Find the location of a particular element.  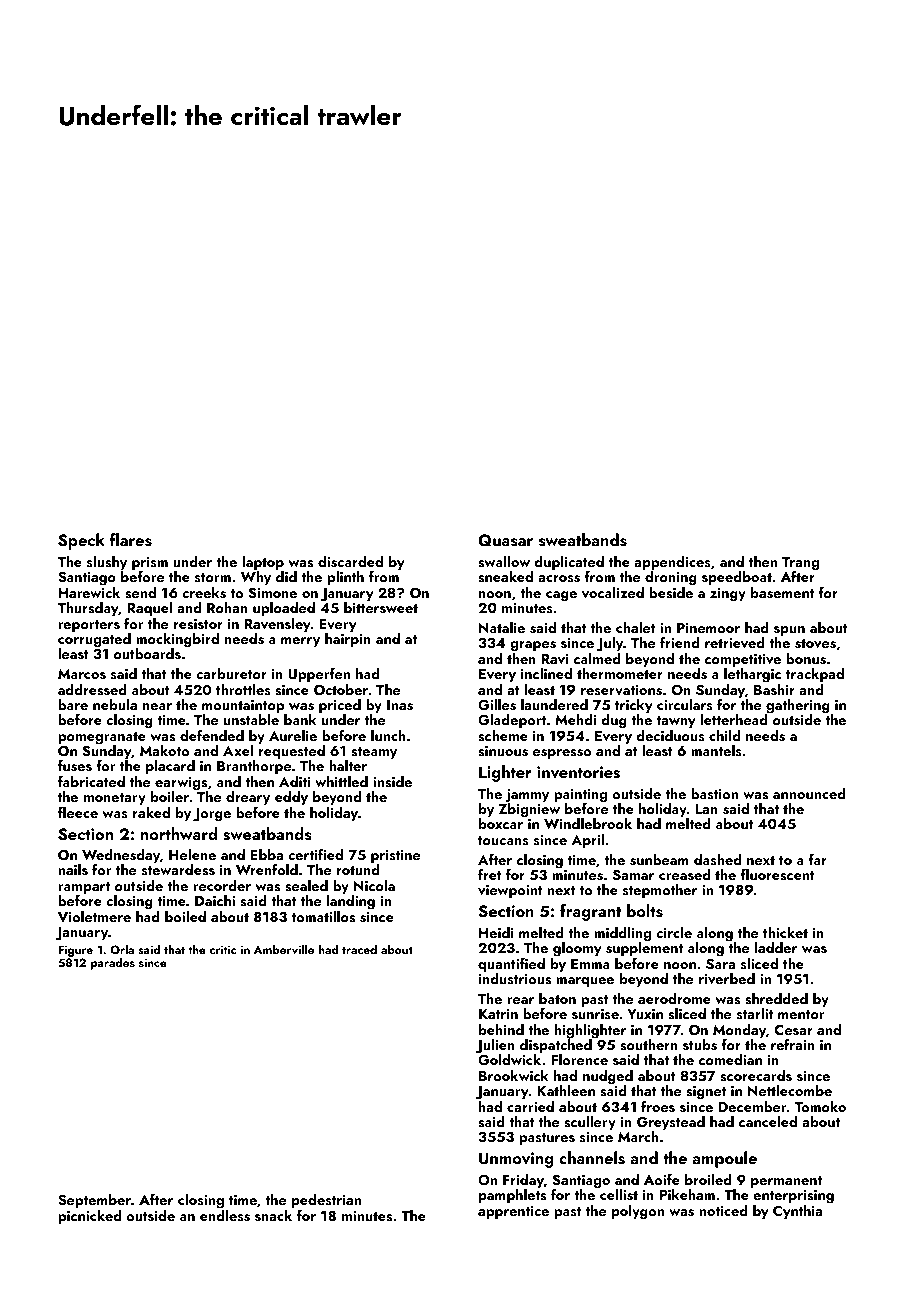

pristine is located at coordinates (395, 856).
